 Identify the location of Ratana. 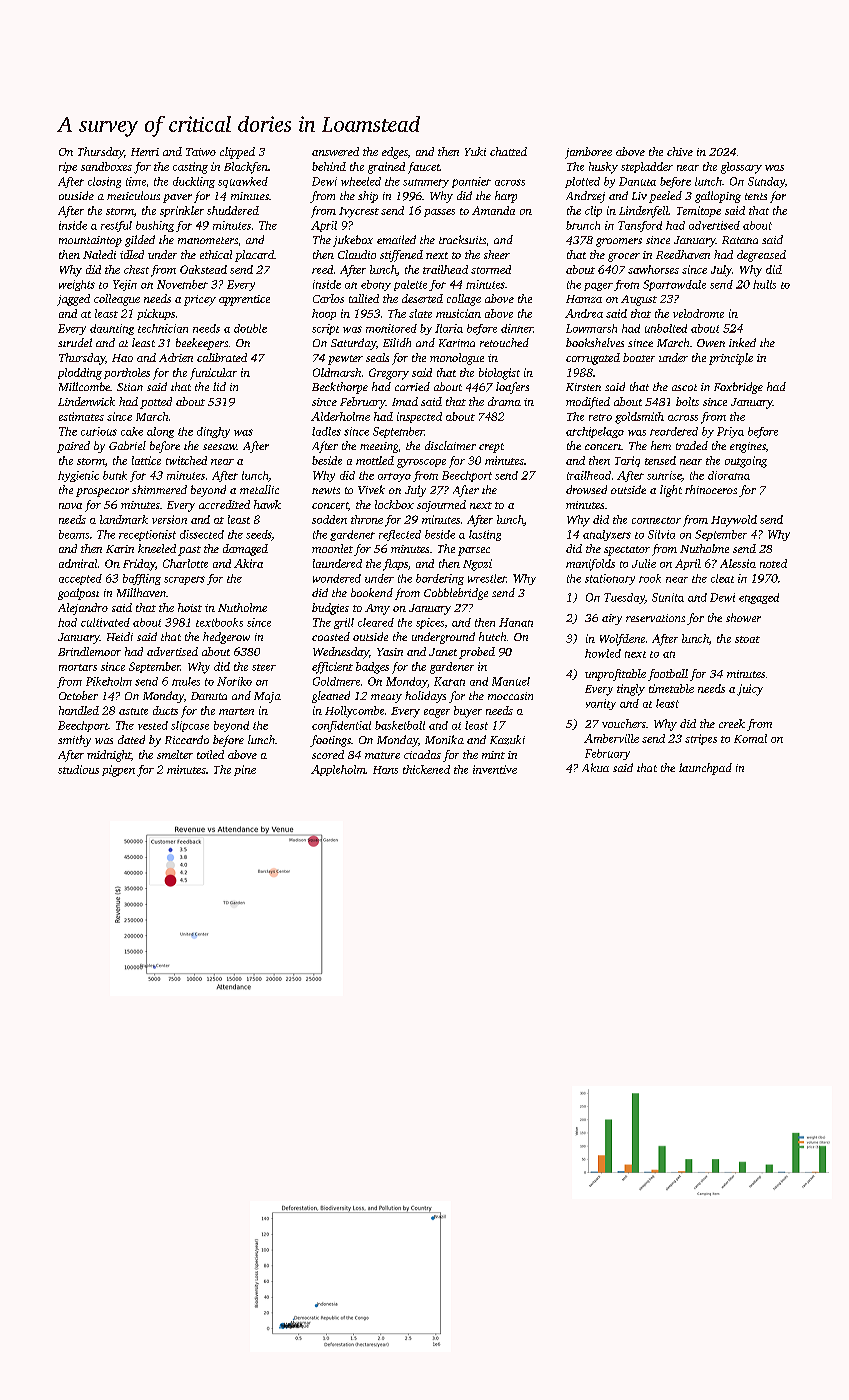
(740, 240).
